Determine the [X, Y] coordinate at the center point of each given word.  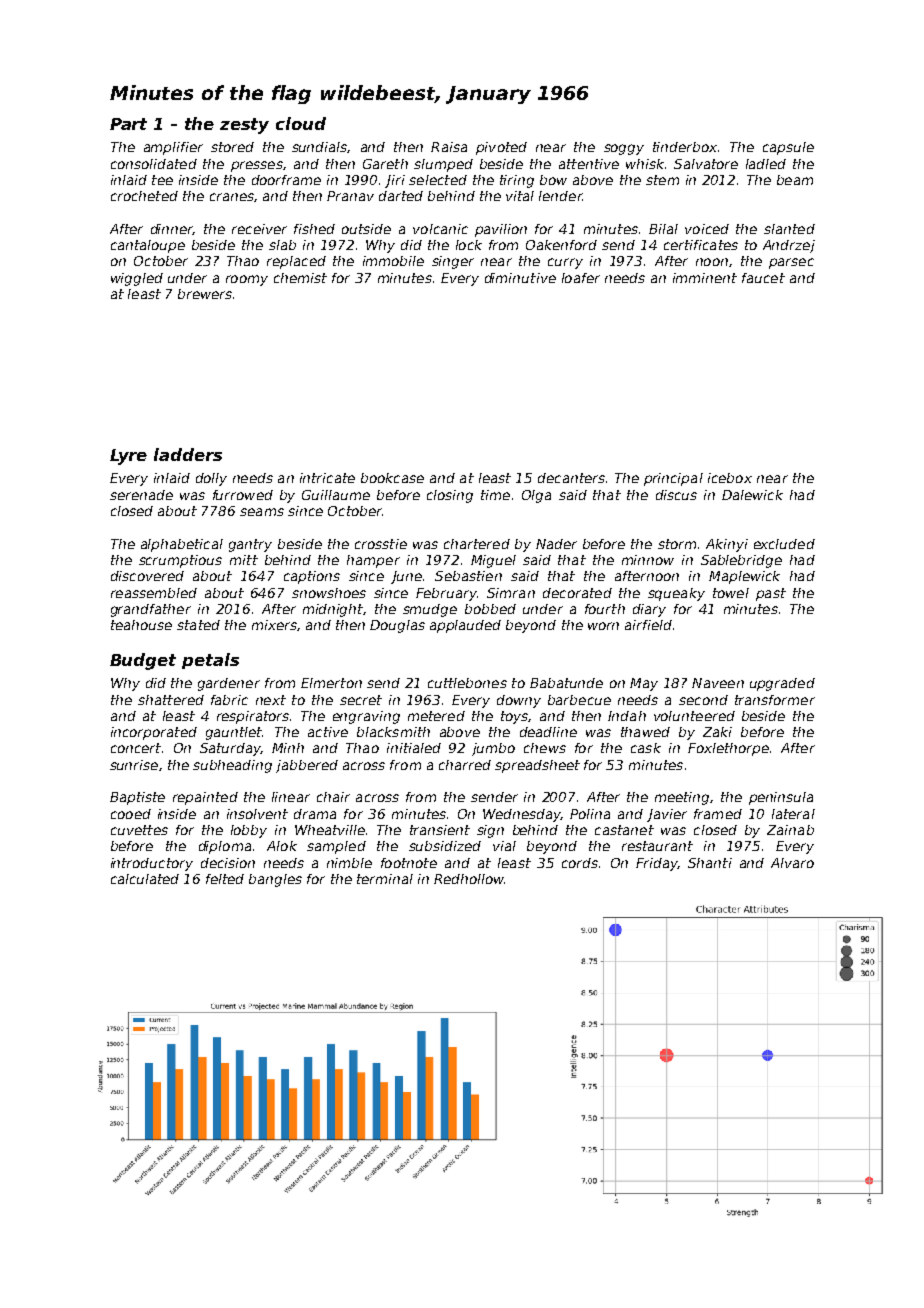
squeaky [676, 594]
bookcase [392, 478]
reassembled [154, 593]
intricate [327, 478]
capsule [788, 148]
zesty [244, 126]
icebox [730, 478]
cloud [301, 123]
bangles [275, 880]
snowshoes [329, 593]
